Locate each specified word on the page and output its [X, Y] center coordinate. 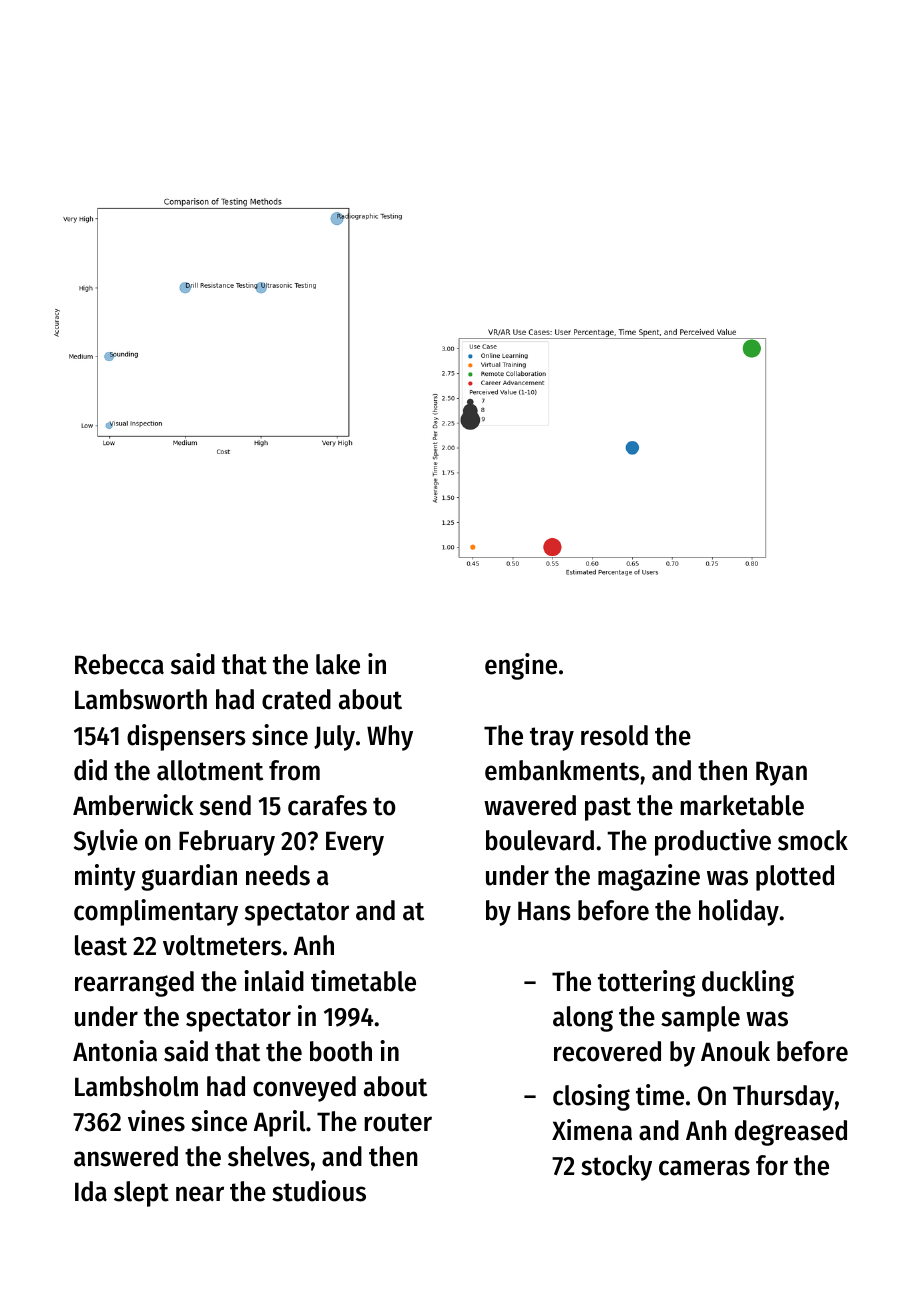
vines [156, 1121]
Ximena [592, 1130]
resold [614, 735]
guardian [189, 877]
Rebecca [119, 664]
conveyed [304, 1089]
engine [521, 666]
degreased [791, 1133]
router [398, 1122]
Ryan [781, 773]
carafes [327, 805]
